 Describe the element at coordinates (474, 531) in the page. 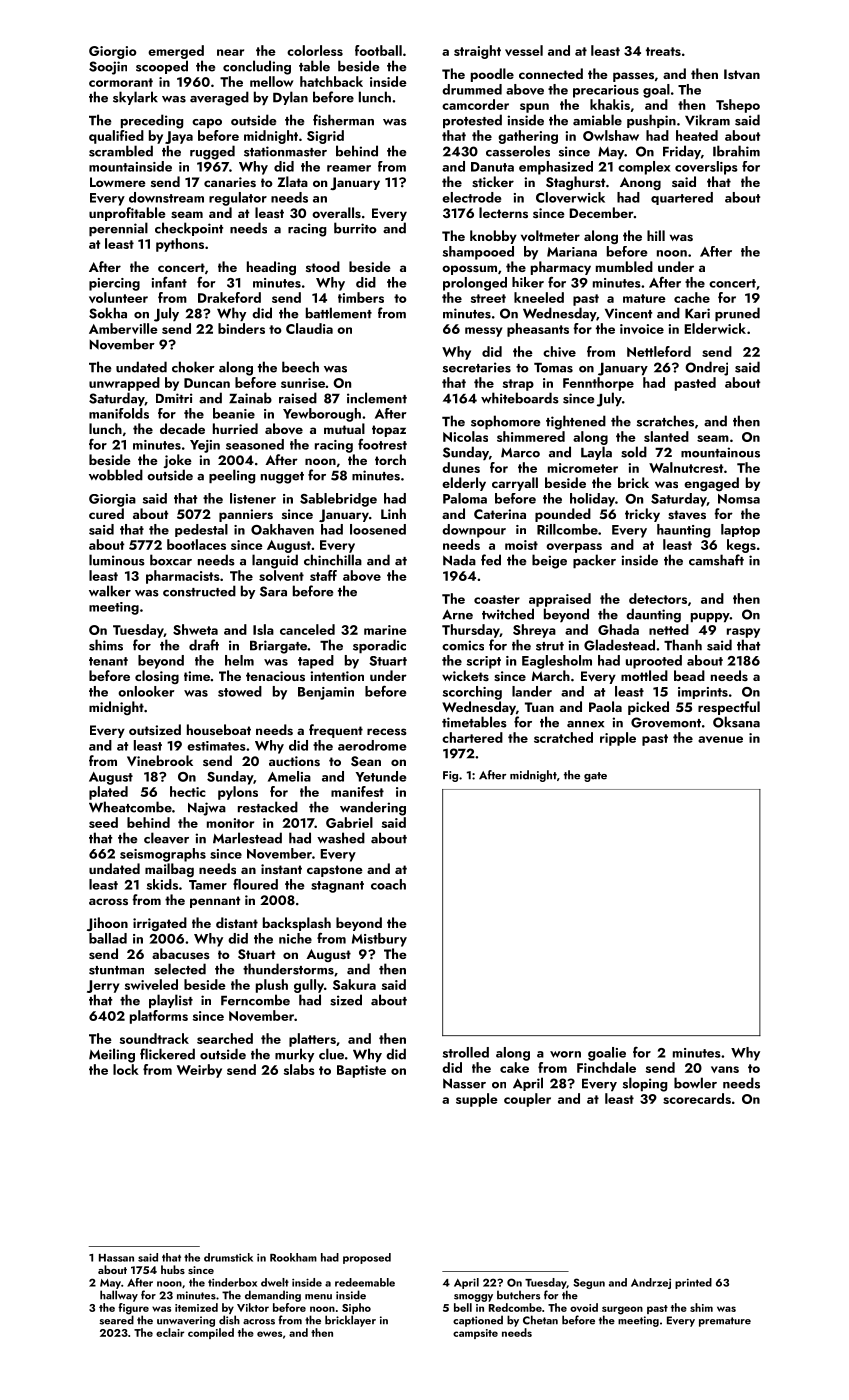

I see `downpour` at that location.
